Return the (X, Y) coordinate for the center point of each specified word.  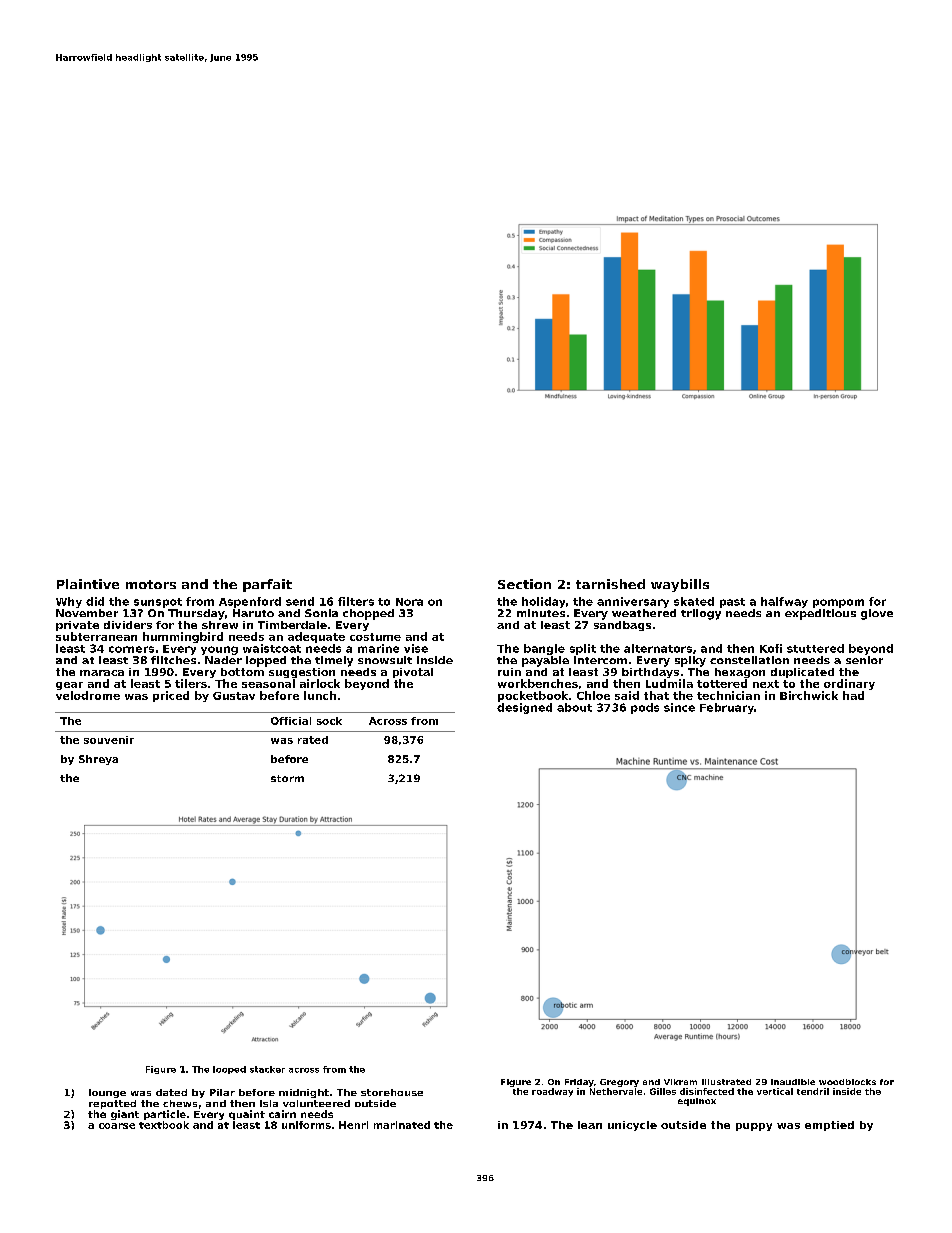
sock (329, 721)
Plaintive (88, 584)
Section (524, 584)
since (679, 707)
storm (287, 778)
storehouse (392, 1092)
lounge (107, 1093)
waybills (680, 585)
